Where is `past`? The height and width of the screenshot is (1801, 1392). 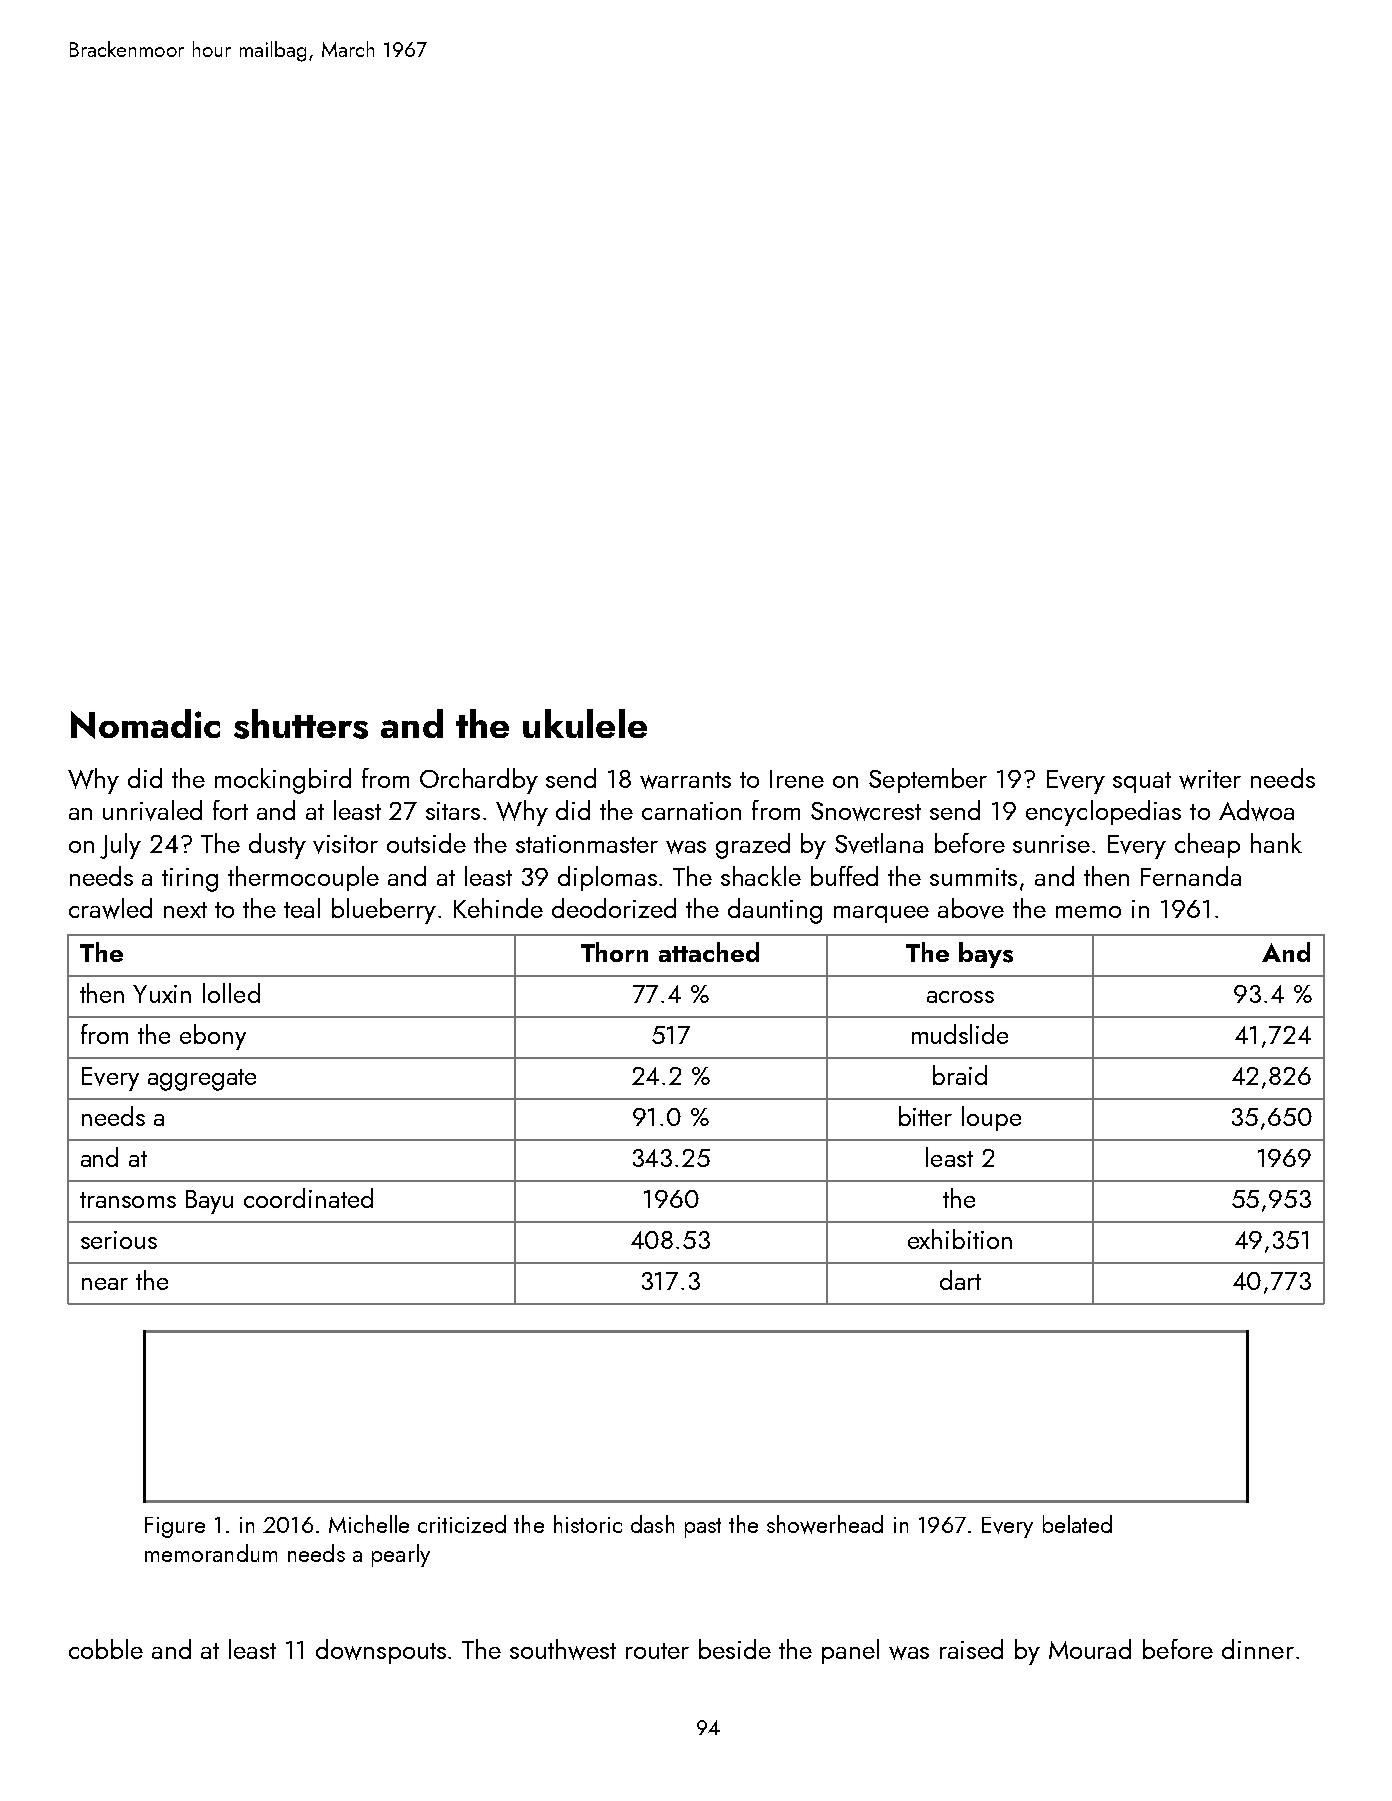
past is located at coordinates (703, 1528).
